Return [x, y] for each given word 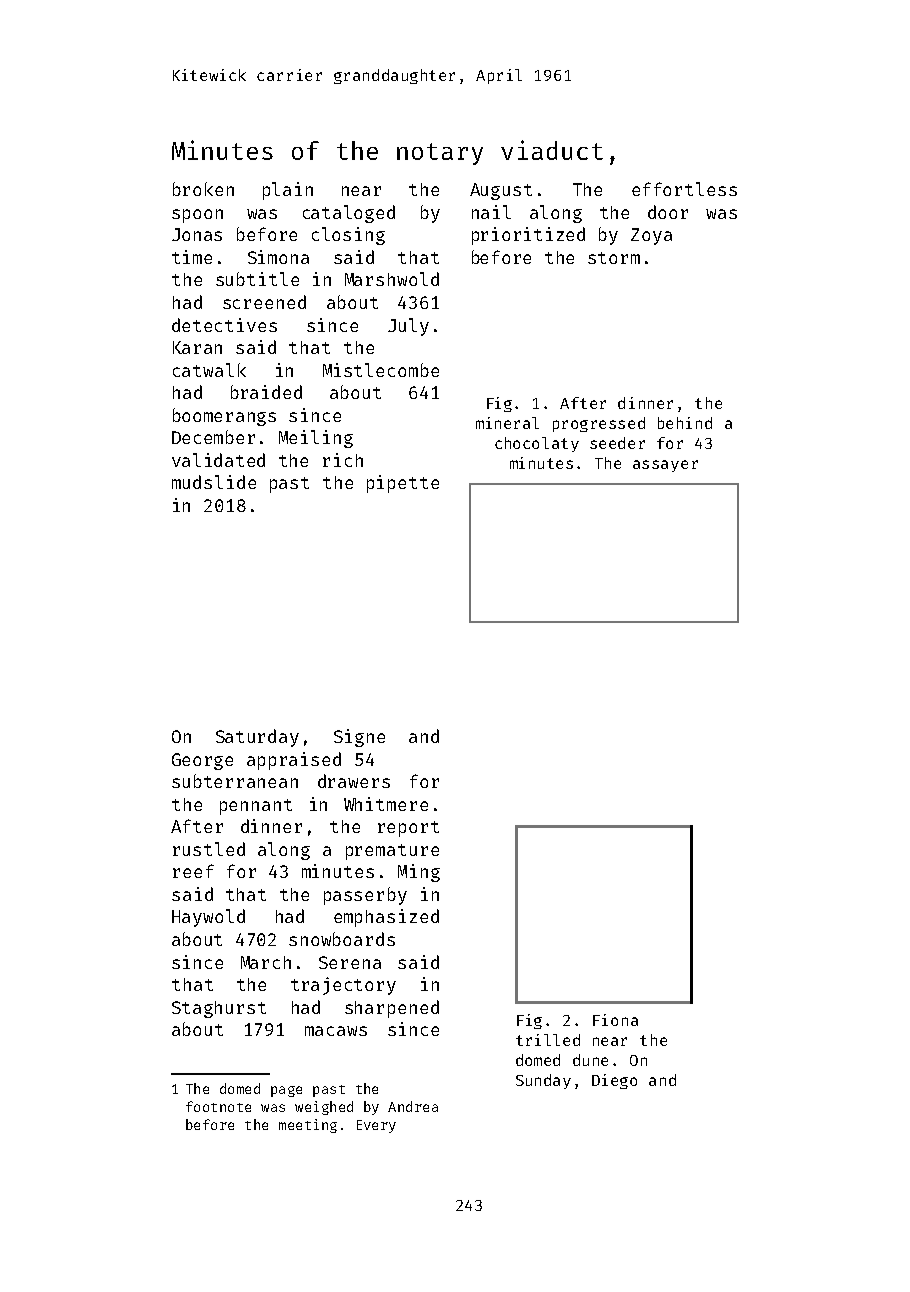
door [668, 212]
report [408, 829]
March [266, 962]
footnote [218, 1106]
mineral [507, 423]
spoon [197, 216]
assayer [665, 466]
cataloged [349, 214]
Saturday [257, 738]
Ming [419, 873]
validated [218, 460]
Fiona [615, 1020]
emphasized [386, 918]
